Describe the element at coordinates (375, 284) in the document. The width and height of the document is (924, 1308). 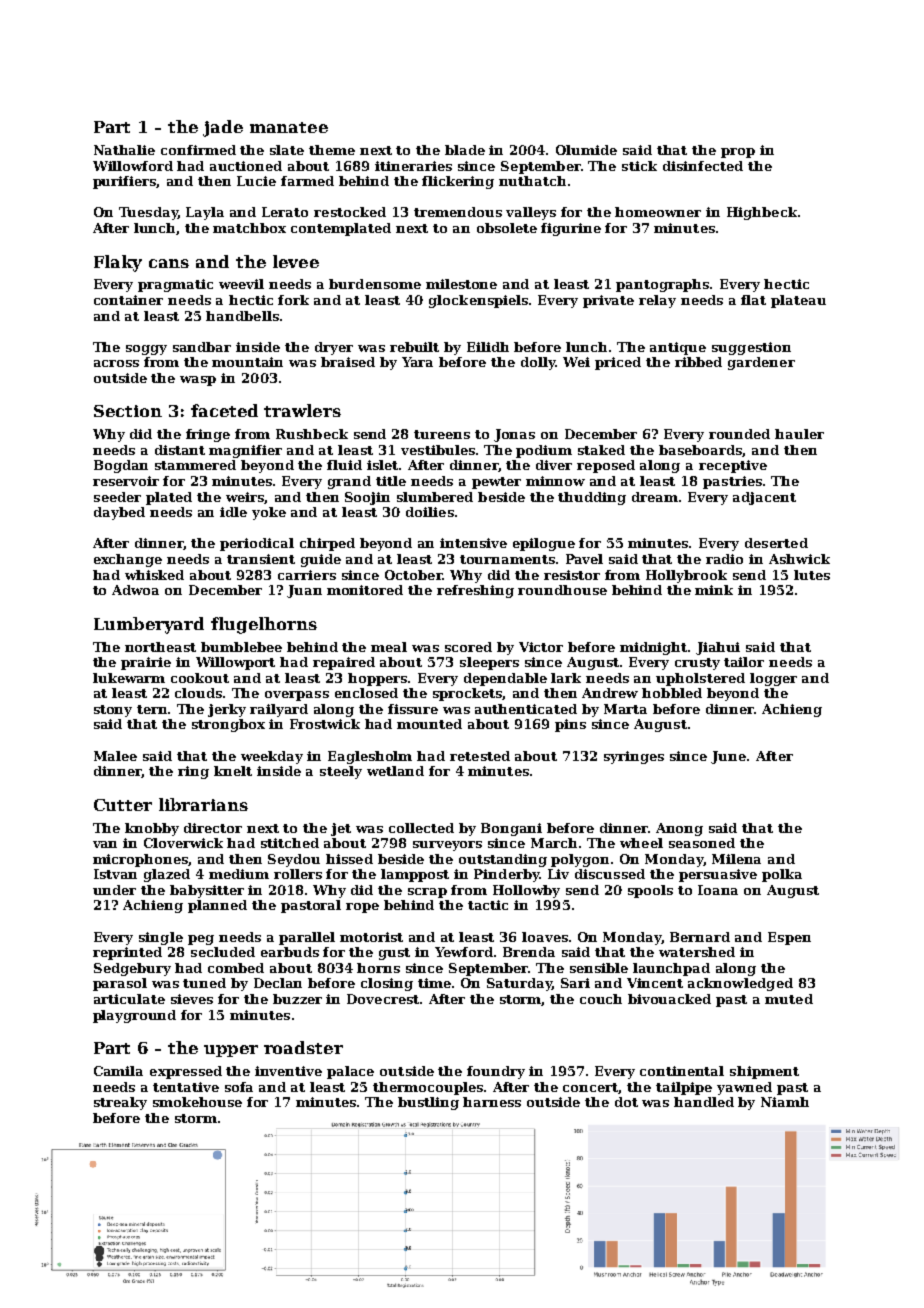
I see `burdensome` at that location.
